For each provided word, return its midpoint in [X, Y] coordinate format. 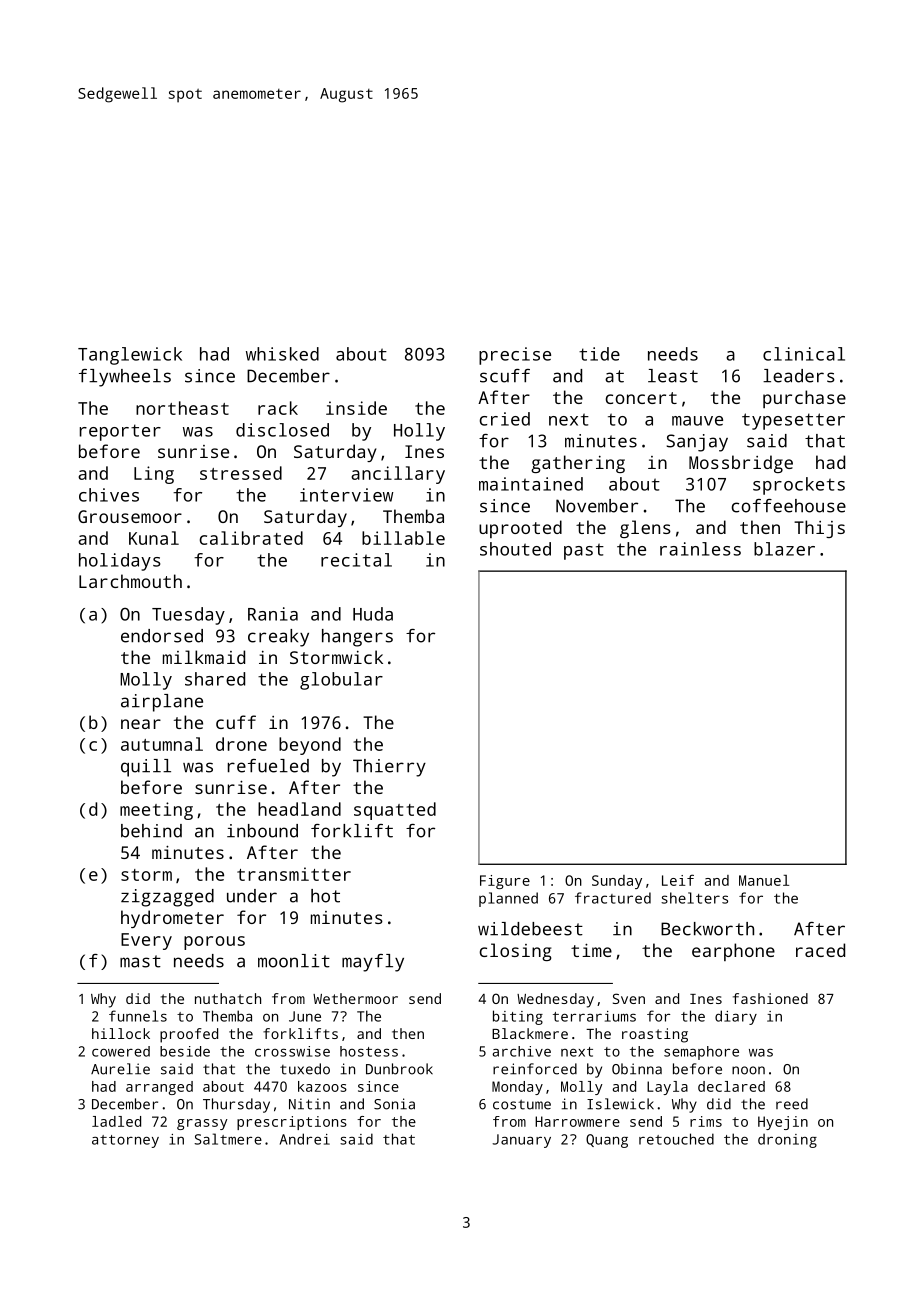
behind [151, 831]
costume [522, 1104]
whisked [282, 354]
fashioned [770, 998]
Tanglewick [130, 356]
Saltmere [228, 1139]
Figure [505, 882]
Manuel [764, 880]
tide [599, 354]
